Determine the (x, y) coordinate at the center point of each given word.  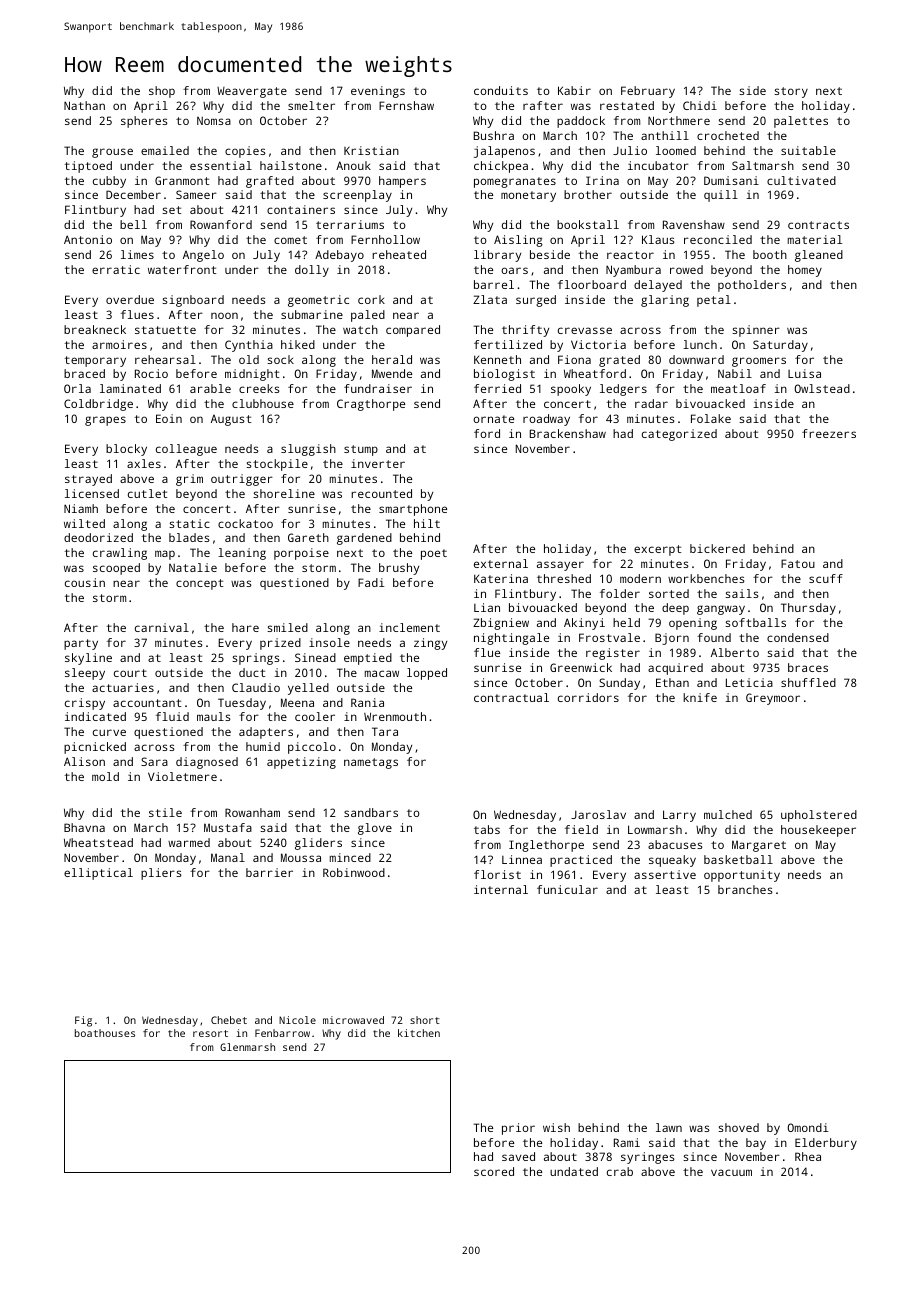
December (133, 194)
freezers (829, 433)
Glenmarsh (247, 1047)
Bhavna (84, 827)
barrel (494, 284)
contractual (511, 697)
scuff (826, 578)
